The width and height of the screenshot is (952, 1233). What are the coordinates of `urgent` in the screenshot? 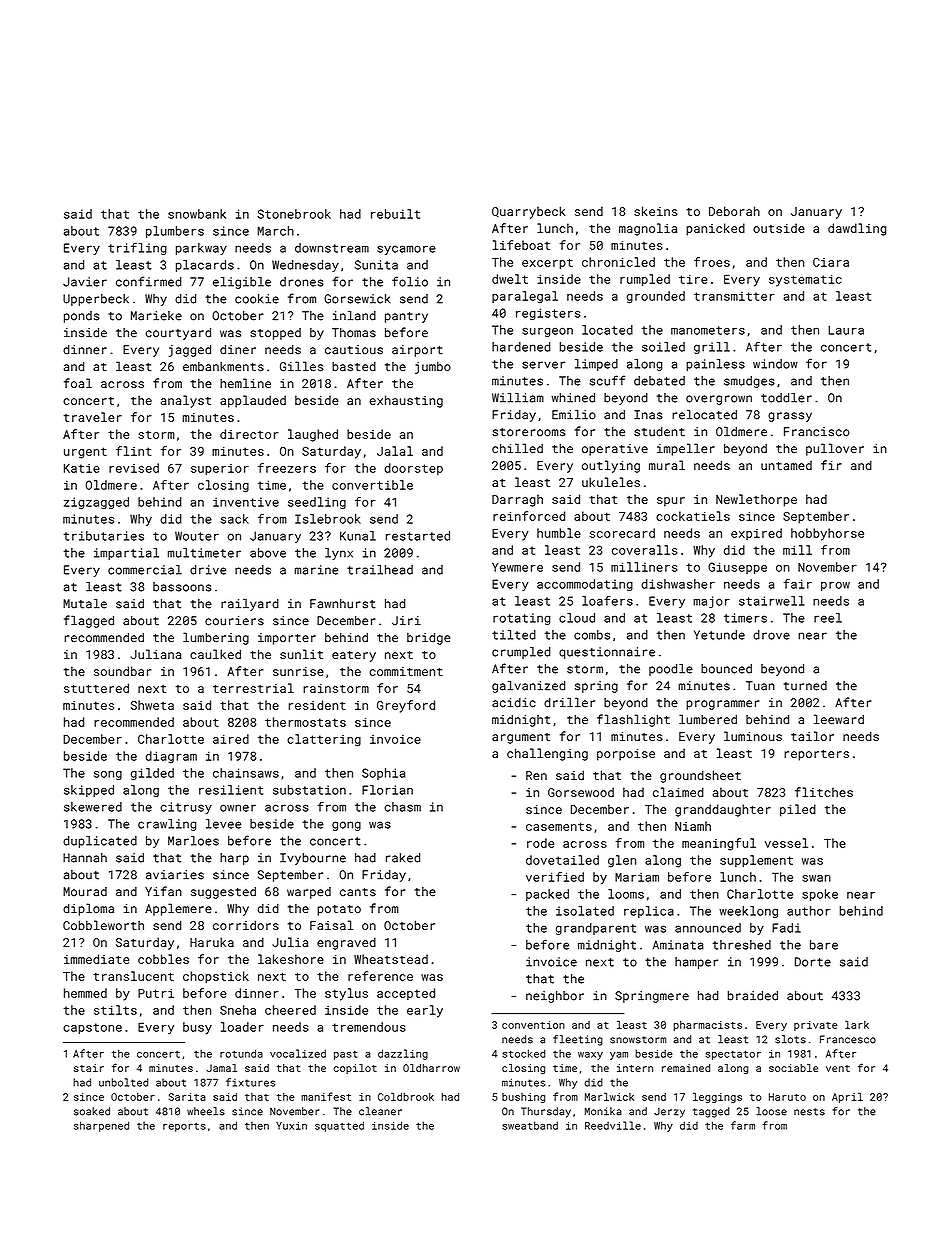 It's located at (85, 453).
